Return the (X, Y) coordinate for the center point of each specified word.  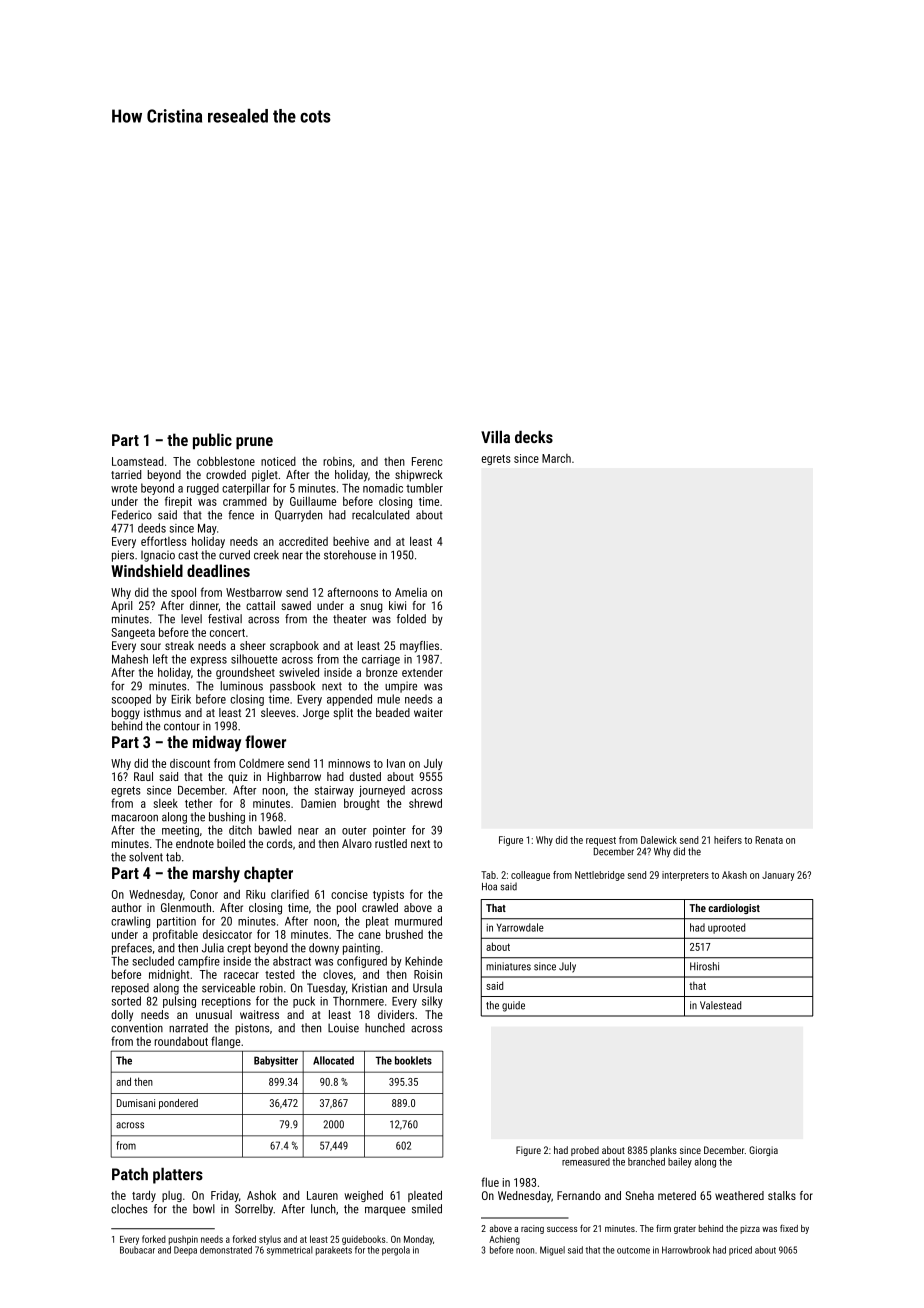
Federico (132, 515)
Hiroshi (704, 966)
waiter (428, 712)
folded (411, 619)
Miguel (552, 1251)
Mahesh (130, 659)
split (343, 714)
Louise (343, 1028)
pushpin (183, 1240)
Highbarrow (294, 778)
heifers (728, 840)
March (556, 458)
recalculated (380, 515)
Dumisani (136, 1103)
